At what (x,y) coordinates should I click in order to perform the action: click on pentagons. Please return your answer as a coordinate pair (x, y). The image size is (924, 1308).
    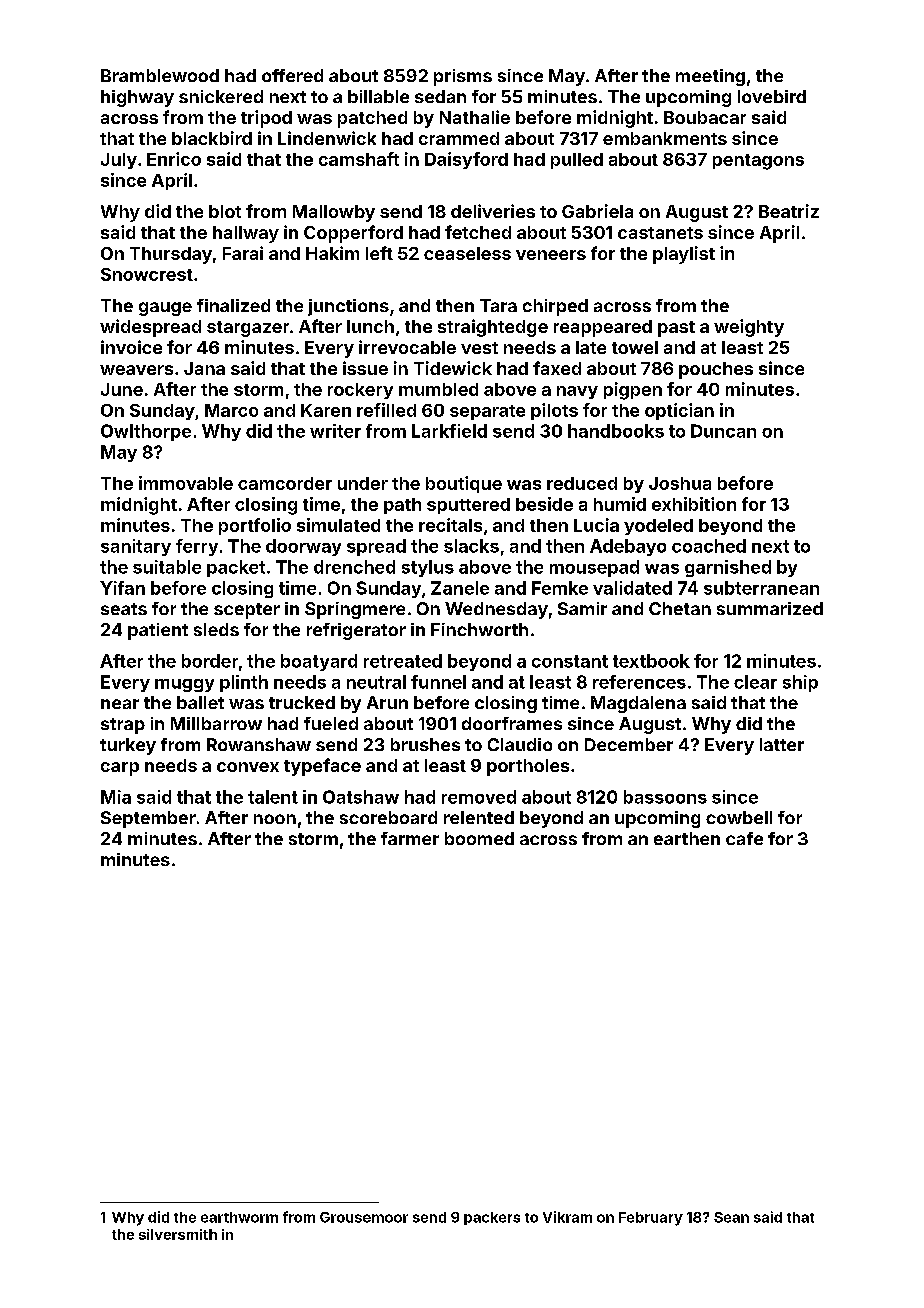
    Looking at the image, I should click on (758, 162).
